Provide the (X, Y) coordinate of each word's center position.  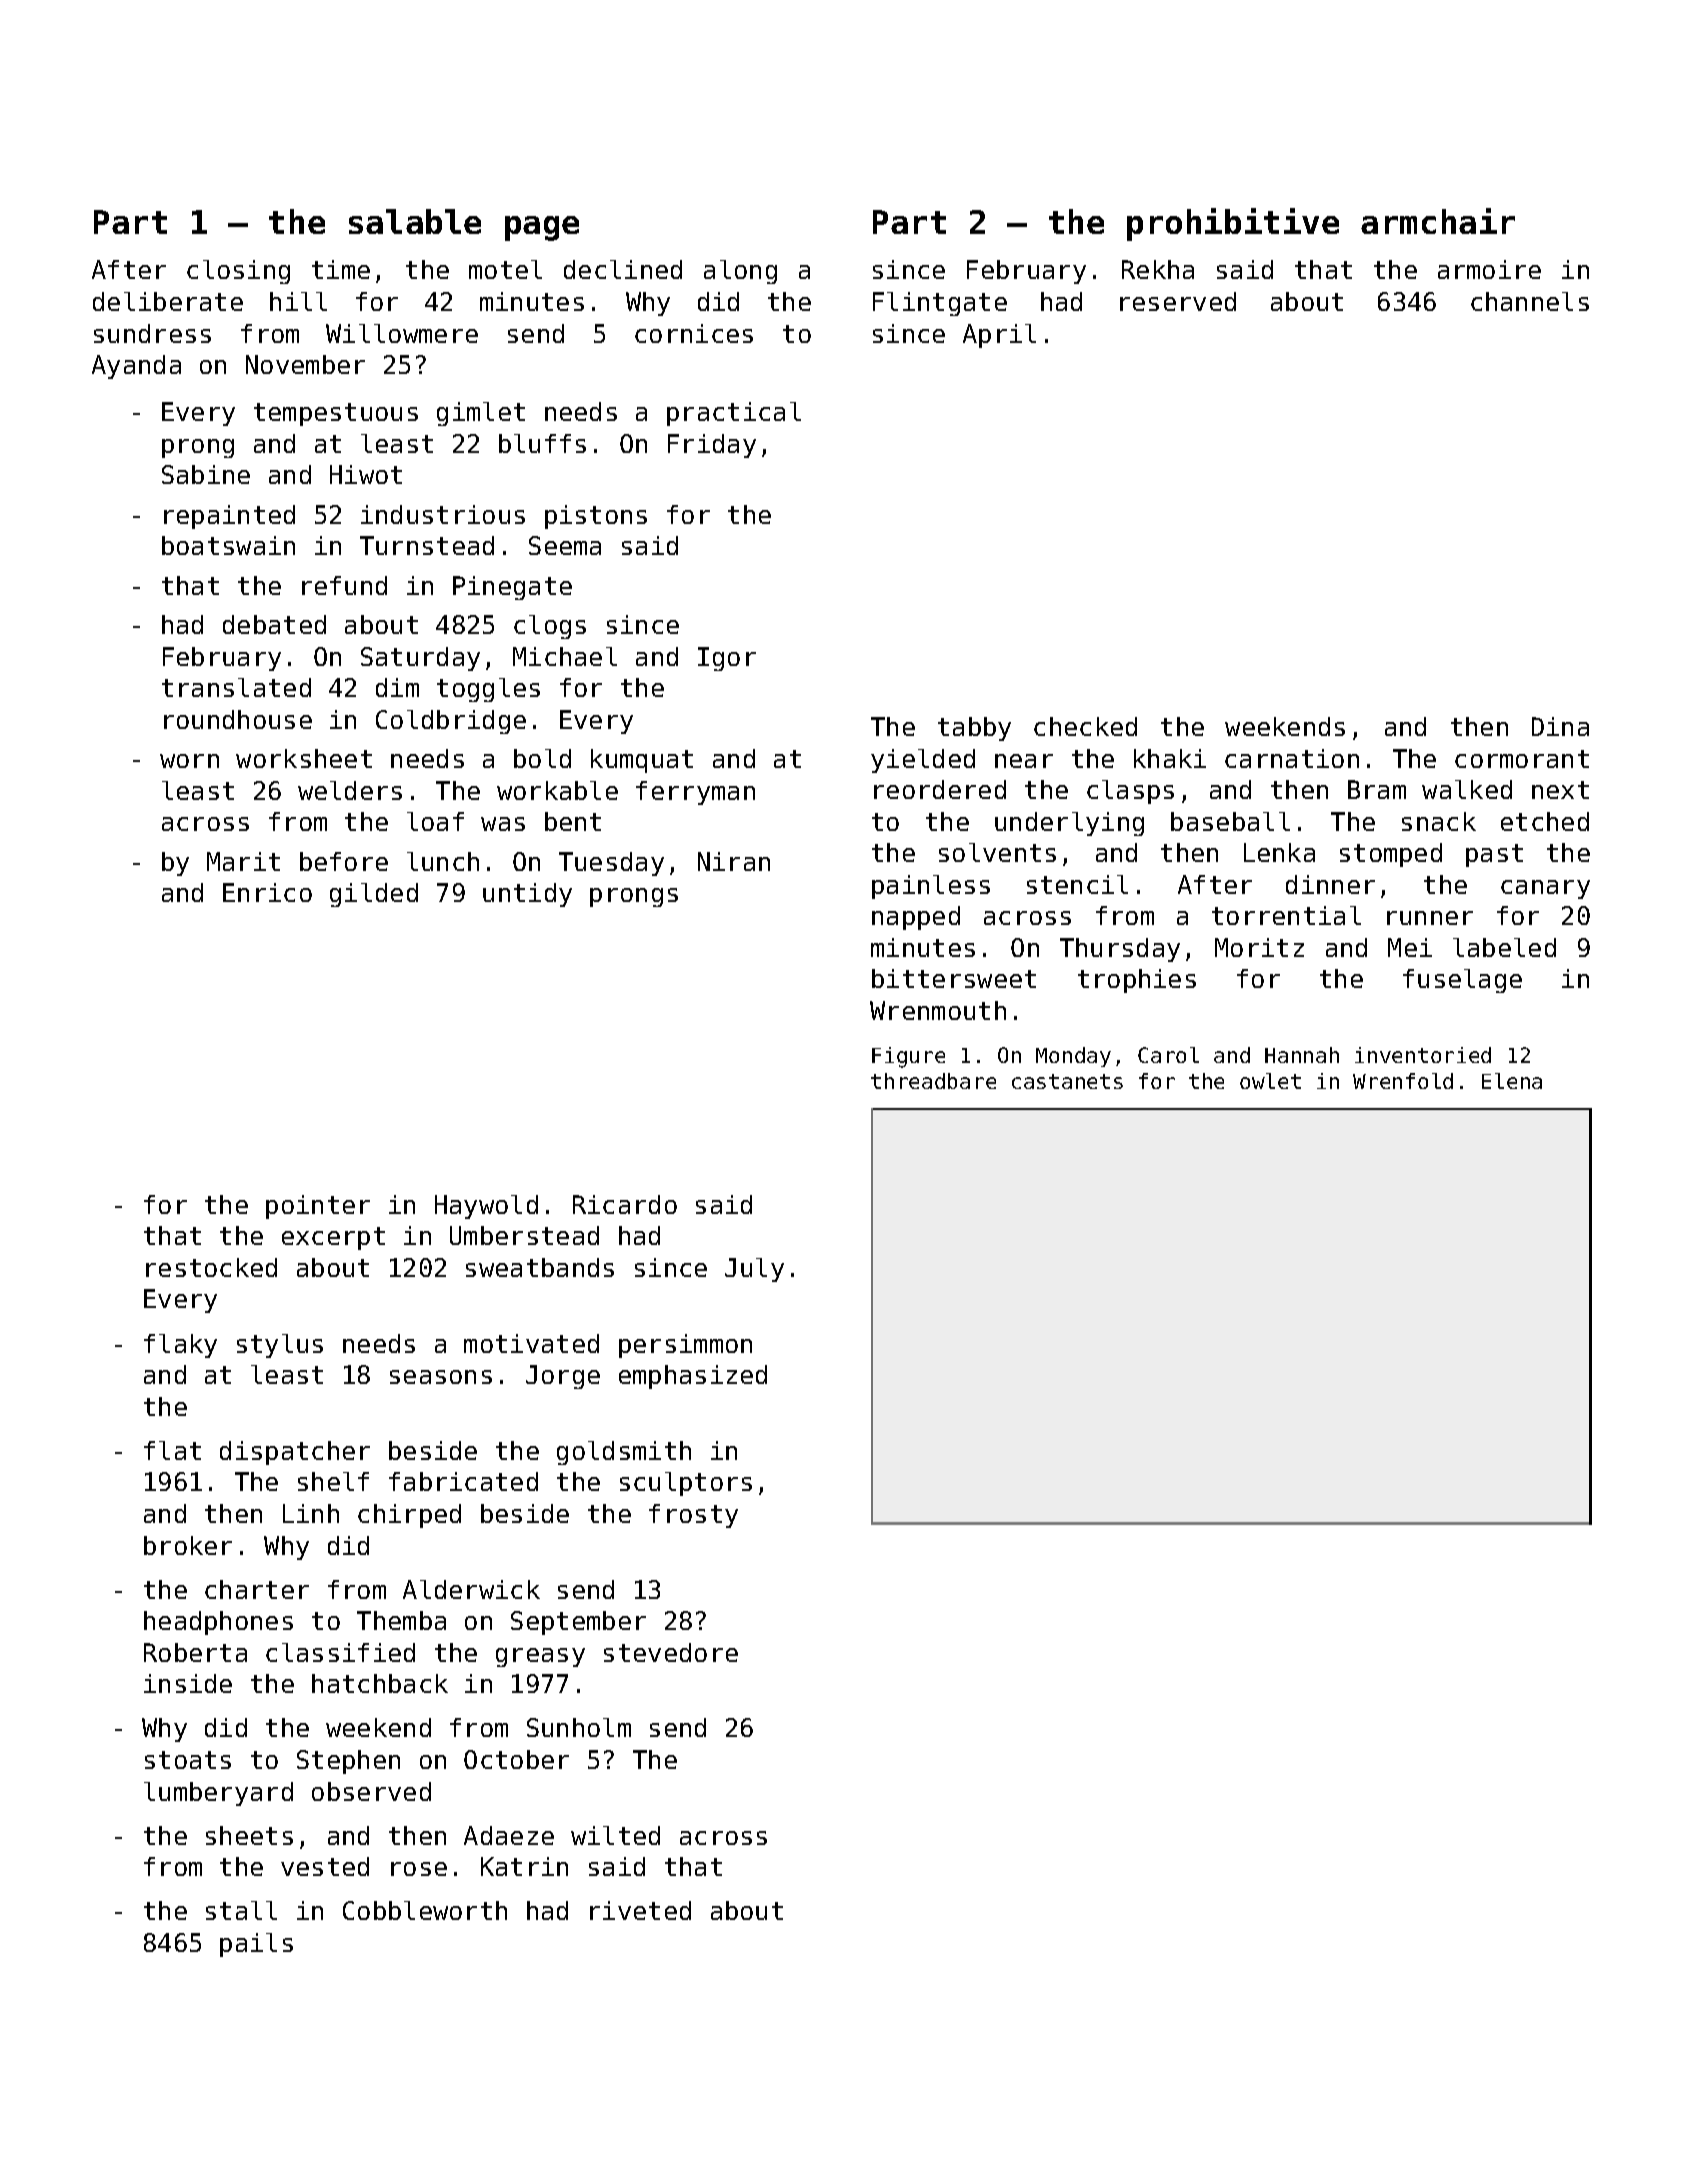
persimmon (685, 1346)
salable (415, 221)
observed (371, 1791)
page (542, 228)
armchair (1438, 221)
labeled (1504, 947)
